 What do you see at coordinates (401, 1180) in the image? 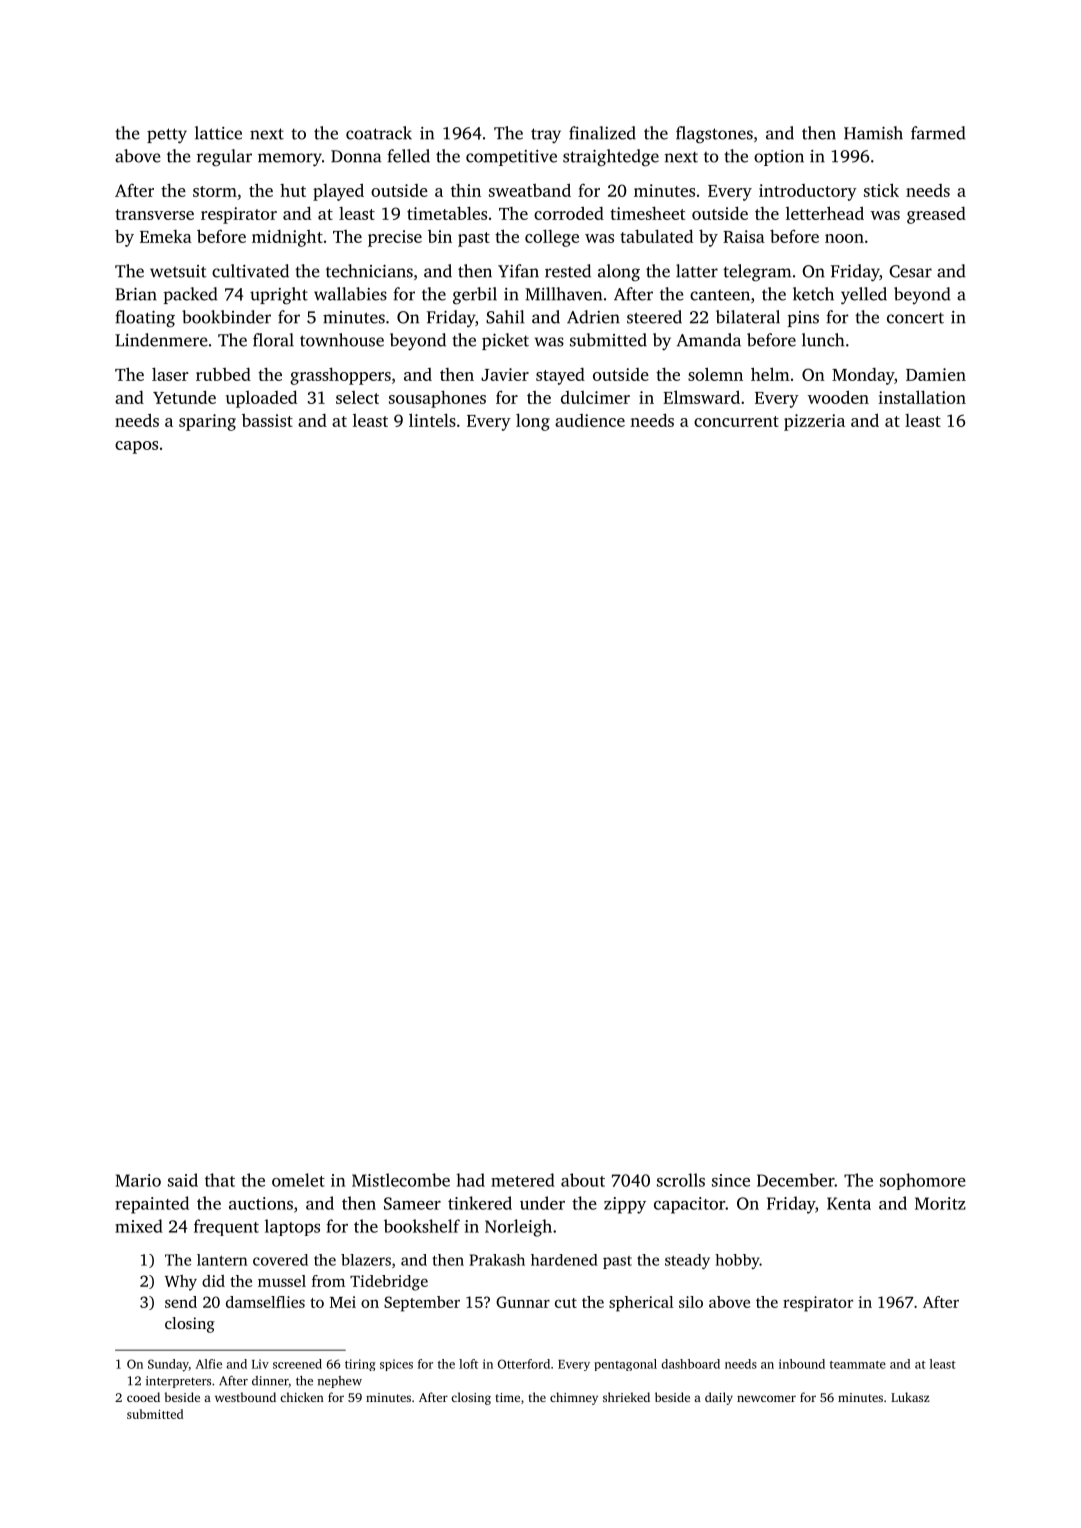
I see `Mistlecombe` at bounding box center [401, 1180].
